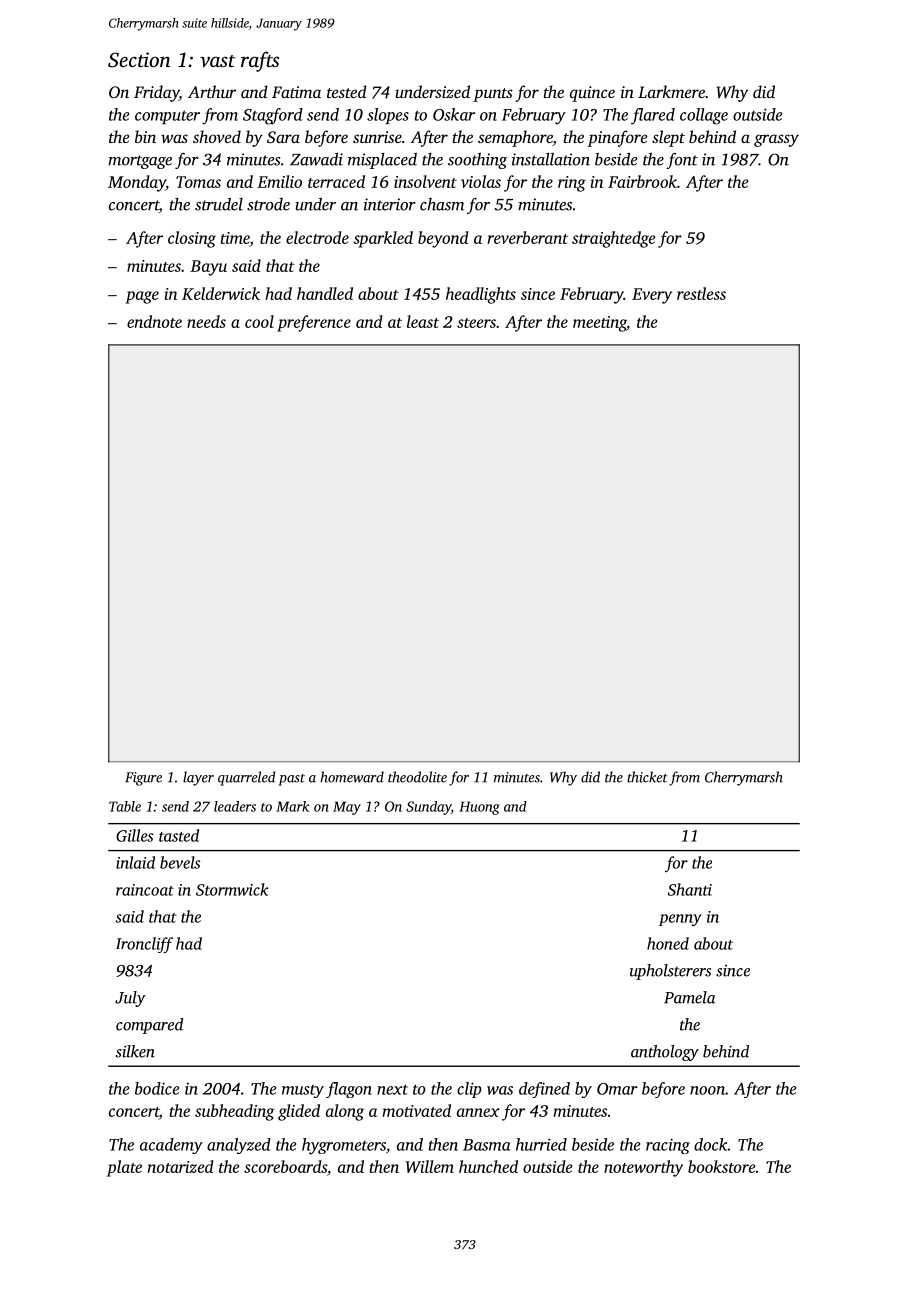  What do you see at coordinates (135, 1051) in the screenshot?
I see `silken` at bounding box center [135, 1051].
